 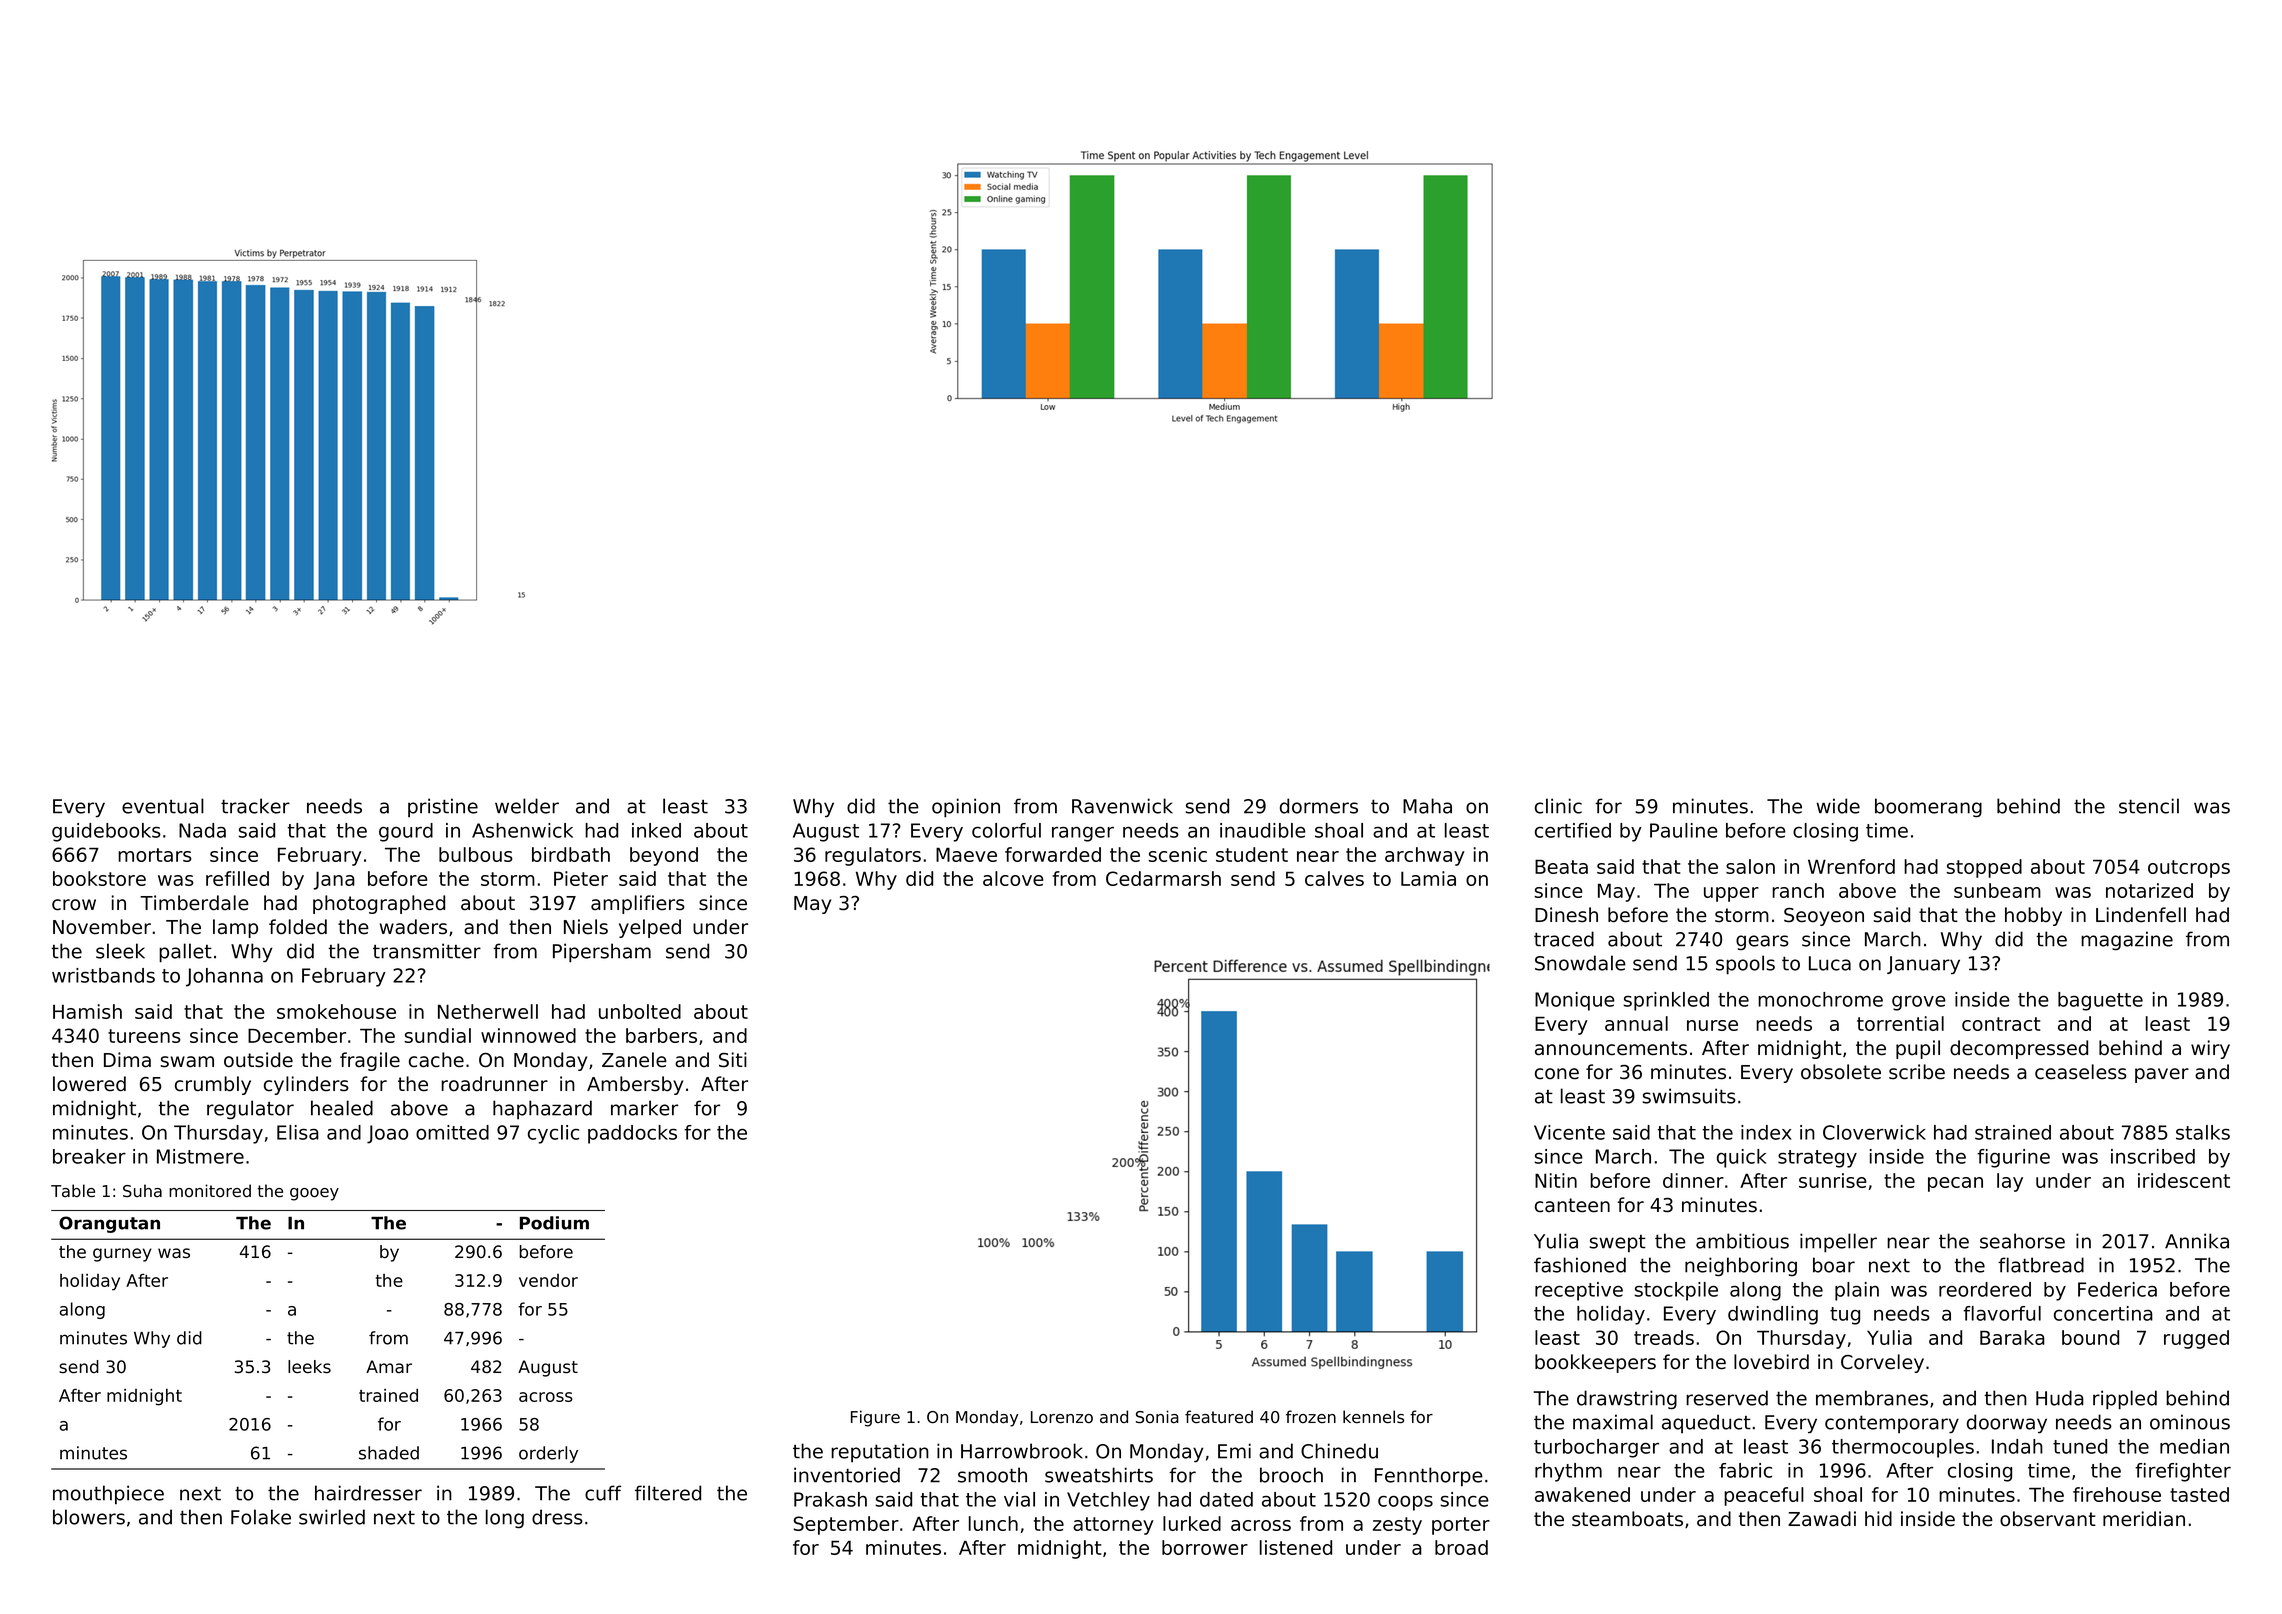 I want to click on gurney, so click(x=122, y=1255).
